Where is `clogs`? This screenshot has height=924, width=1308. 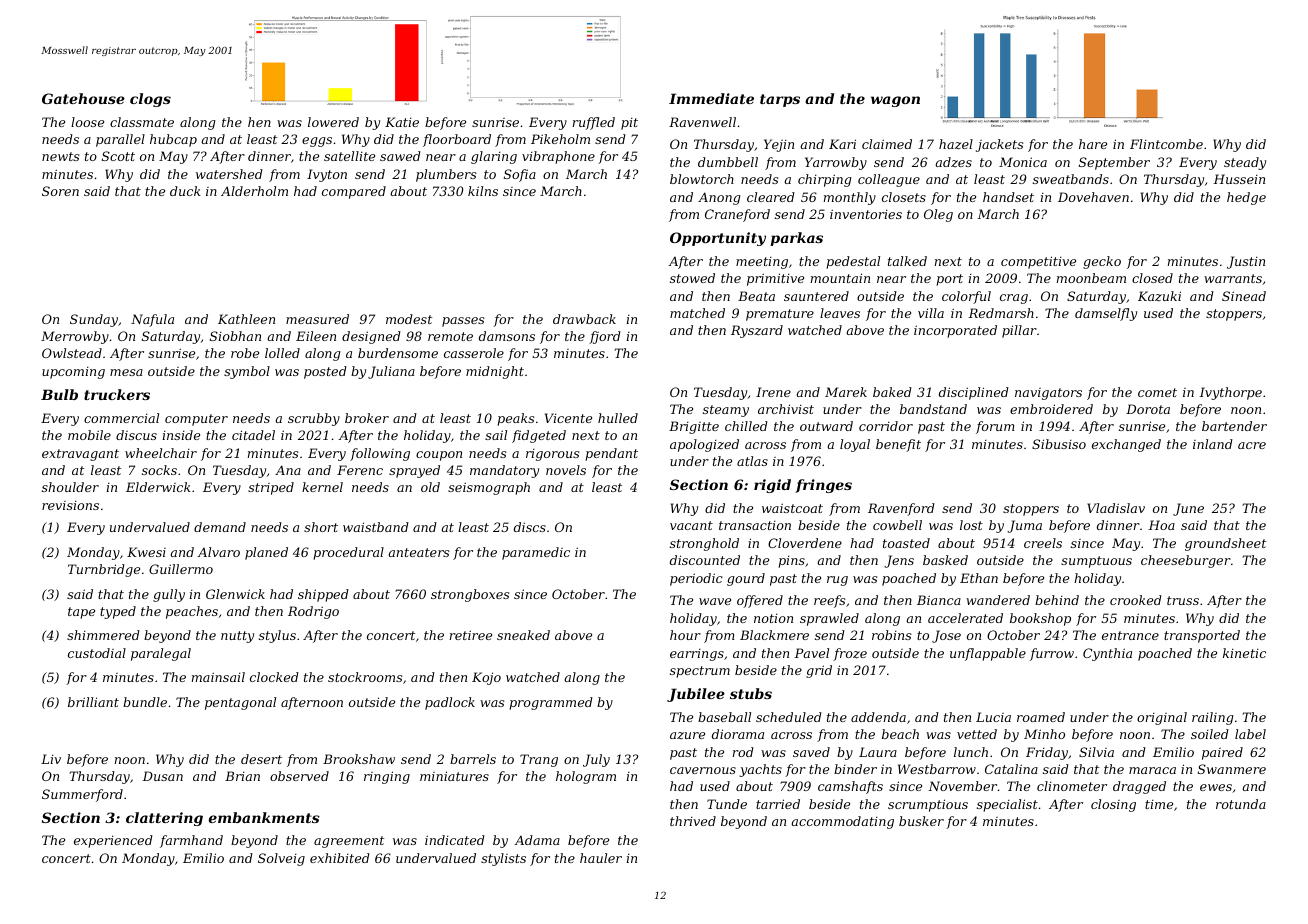 clogs is located at coordinates (150, 100).
